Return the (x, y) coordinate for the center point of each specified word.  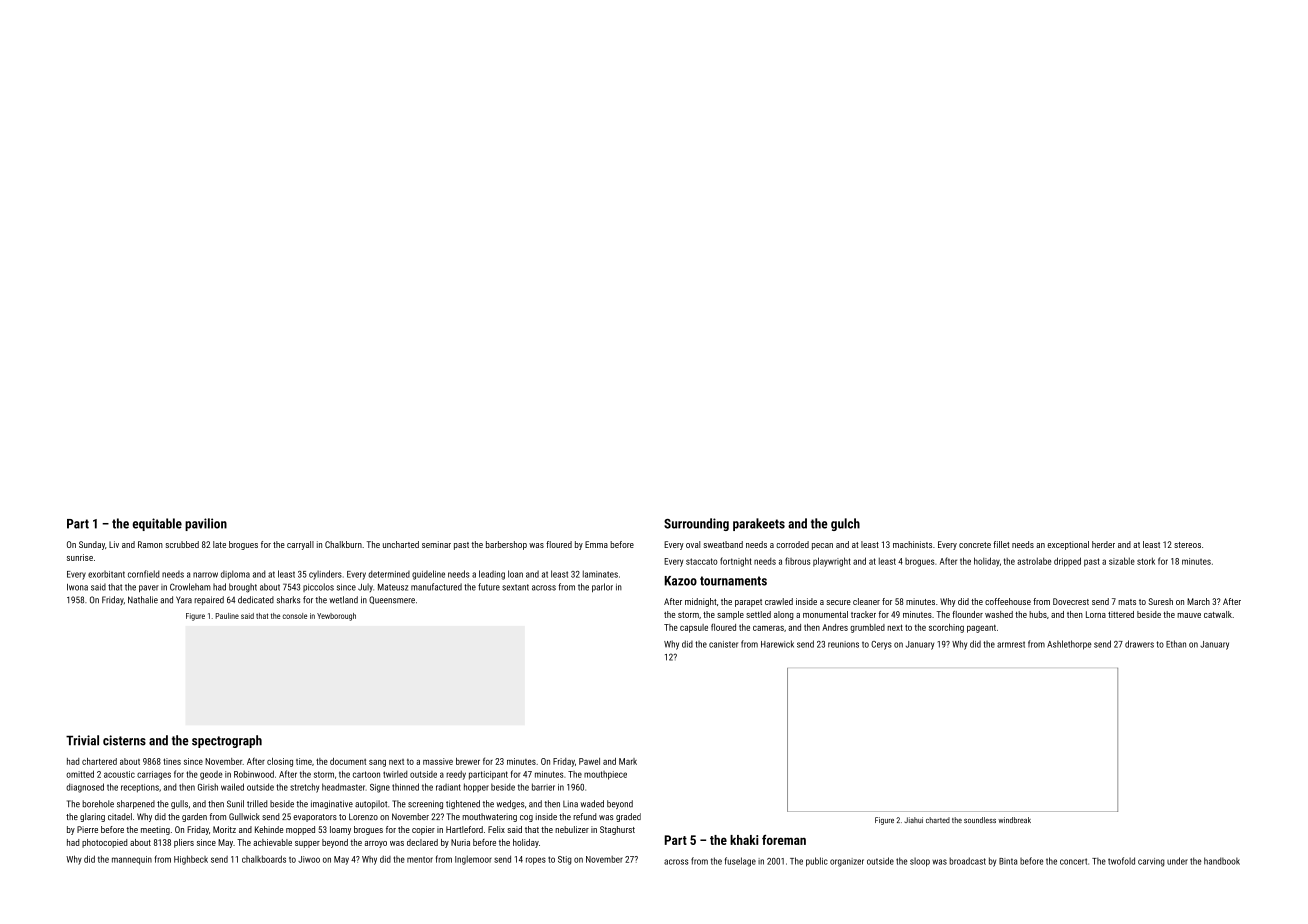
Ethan (1176, 644)
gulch (845, 524)
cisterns (124, 740)
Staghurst (617, 830)
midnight (701, 602)
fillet (1001, 544)
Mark (628, 761)
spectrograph (227, 741)
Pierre (87, 829)
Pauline (227, 616)
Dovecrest (1071, 601)
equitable (157, 524)
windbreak (1014, 820)
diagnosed (85, 788)
